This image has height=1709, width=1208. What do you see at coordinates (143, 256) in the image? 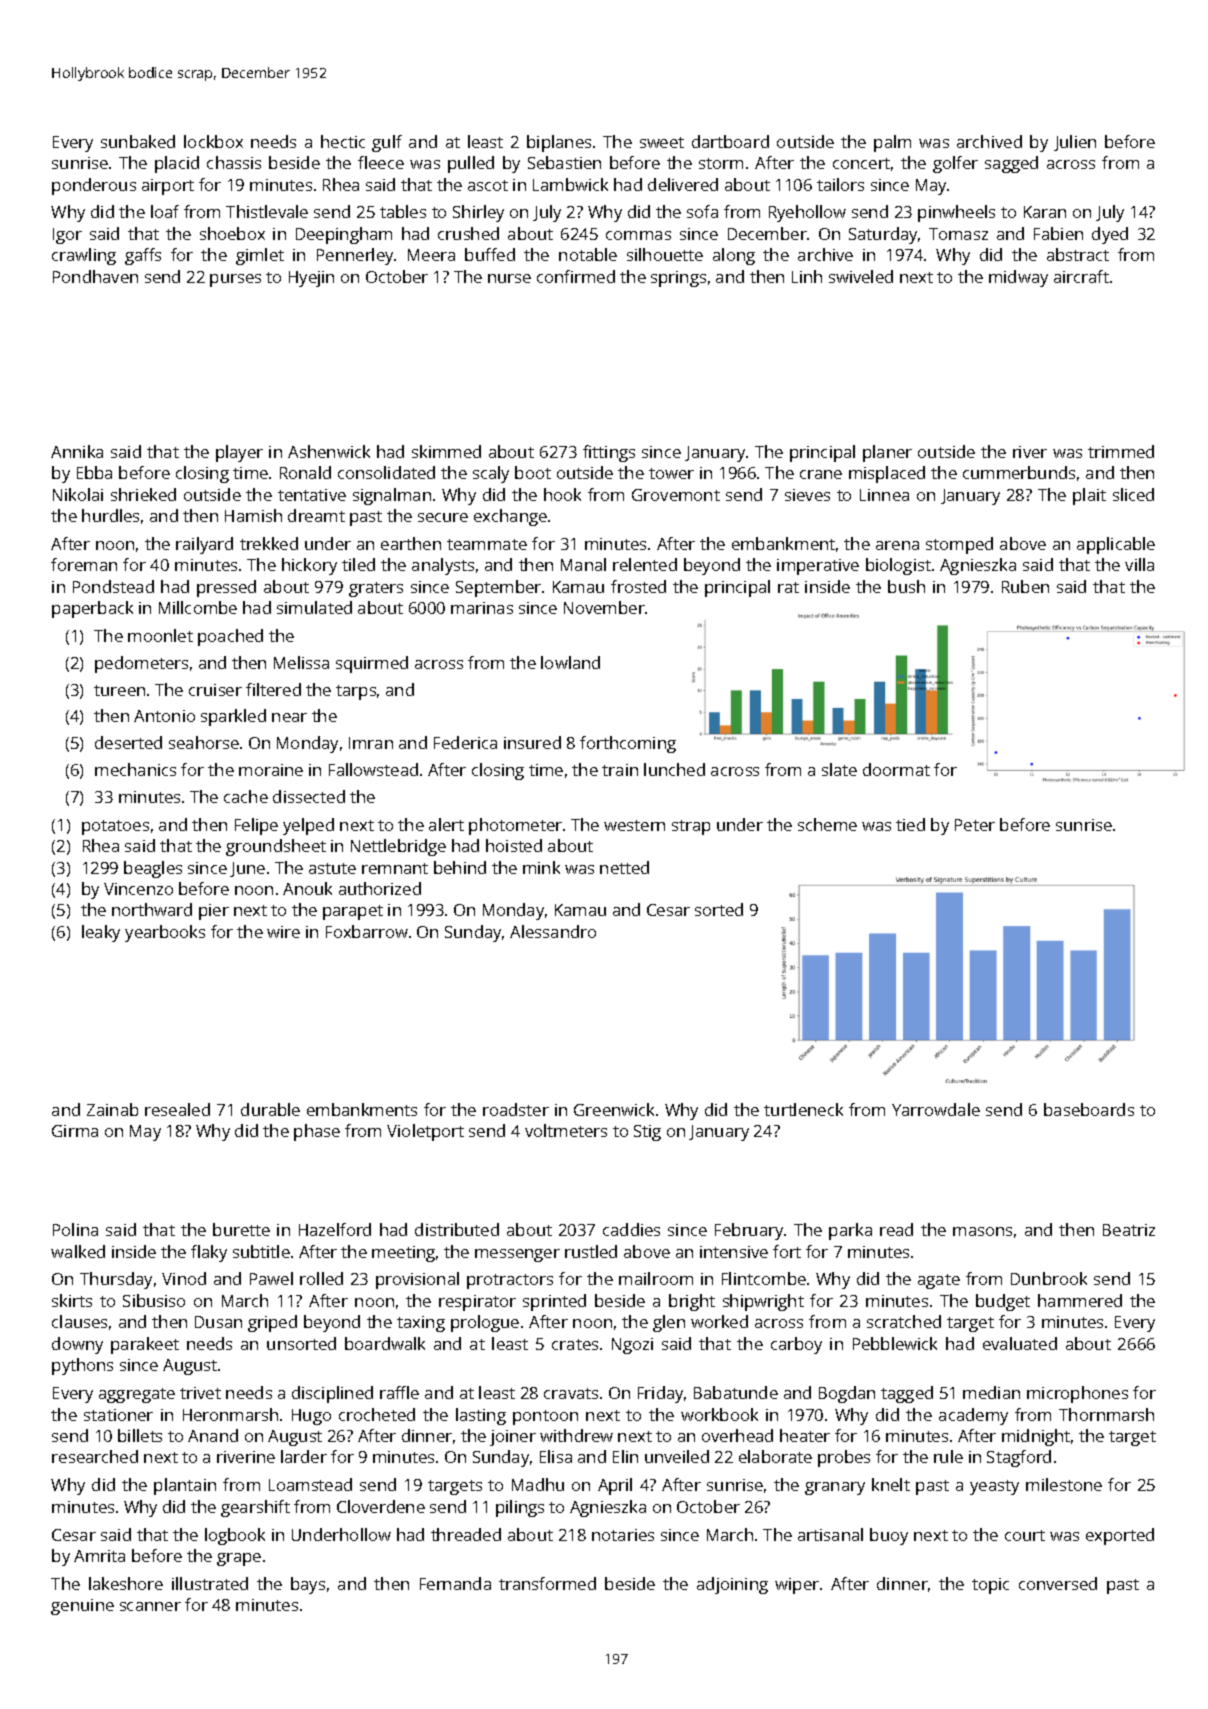
I see `gaffs` at bounding box center [143, 256].
